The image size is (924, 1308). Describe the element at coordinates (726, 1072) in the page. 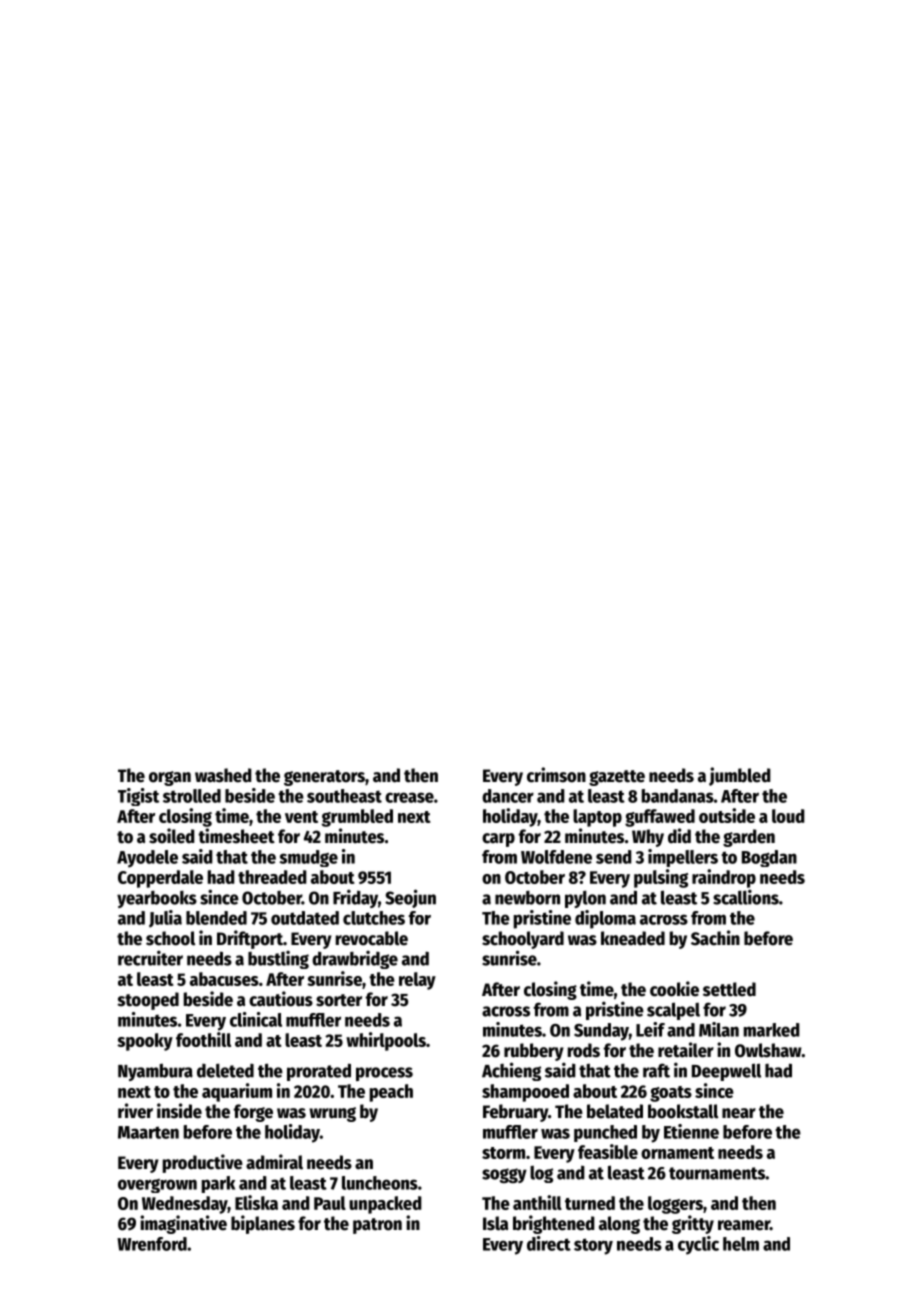

I see `Deepwell` at that location.
